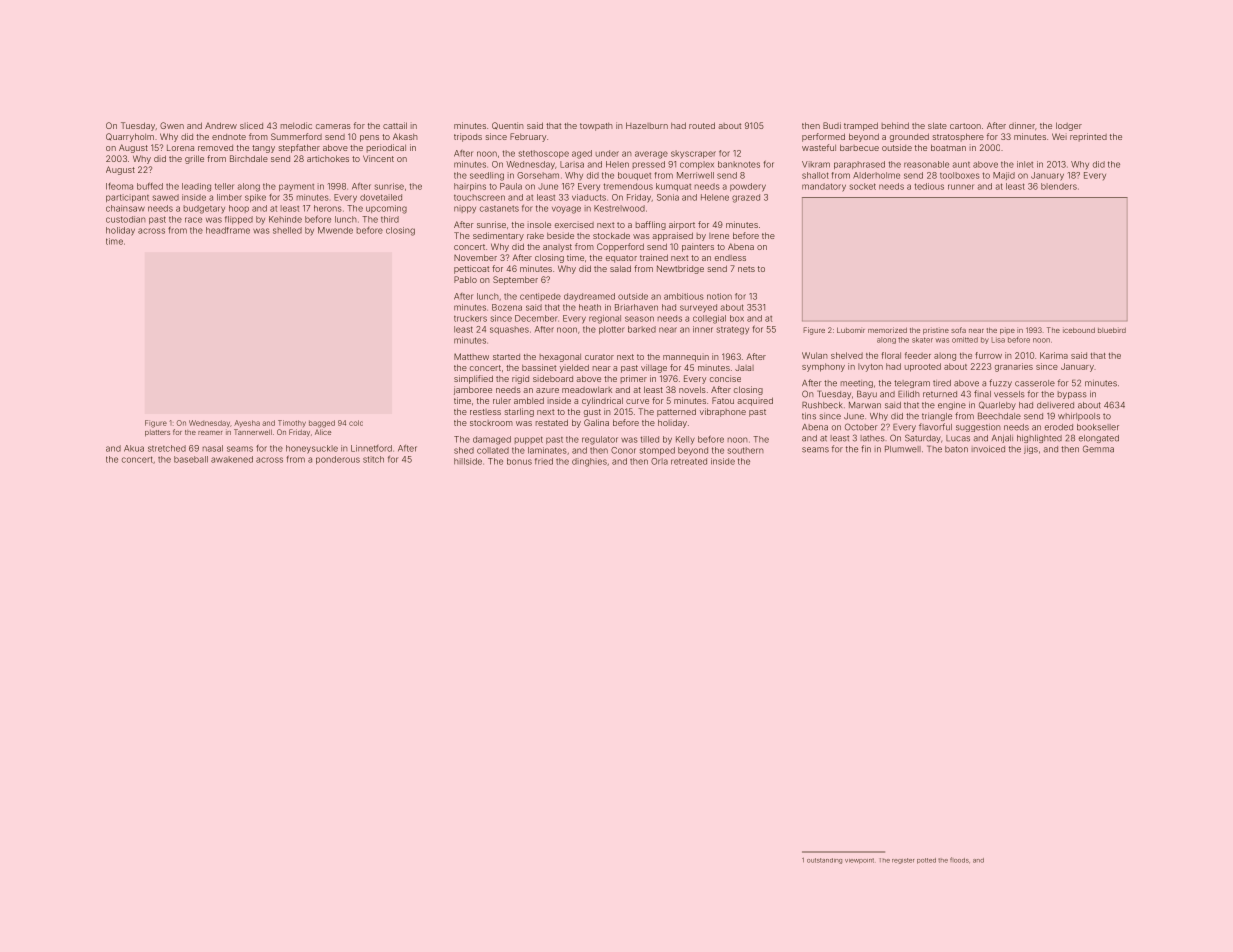  I want to click on furrow, so click(988, 355).
